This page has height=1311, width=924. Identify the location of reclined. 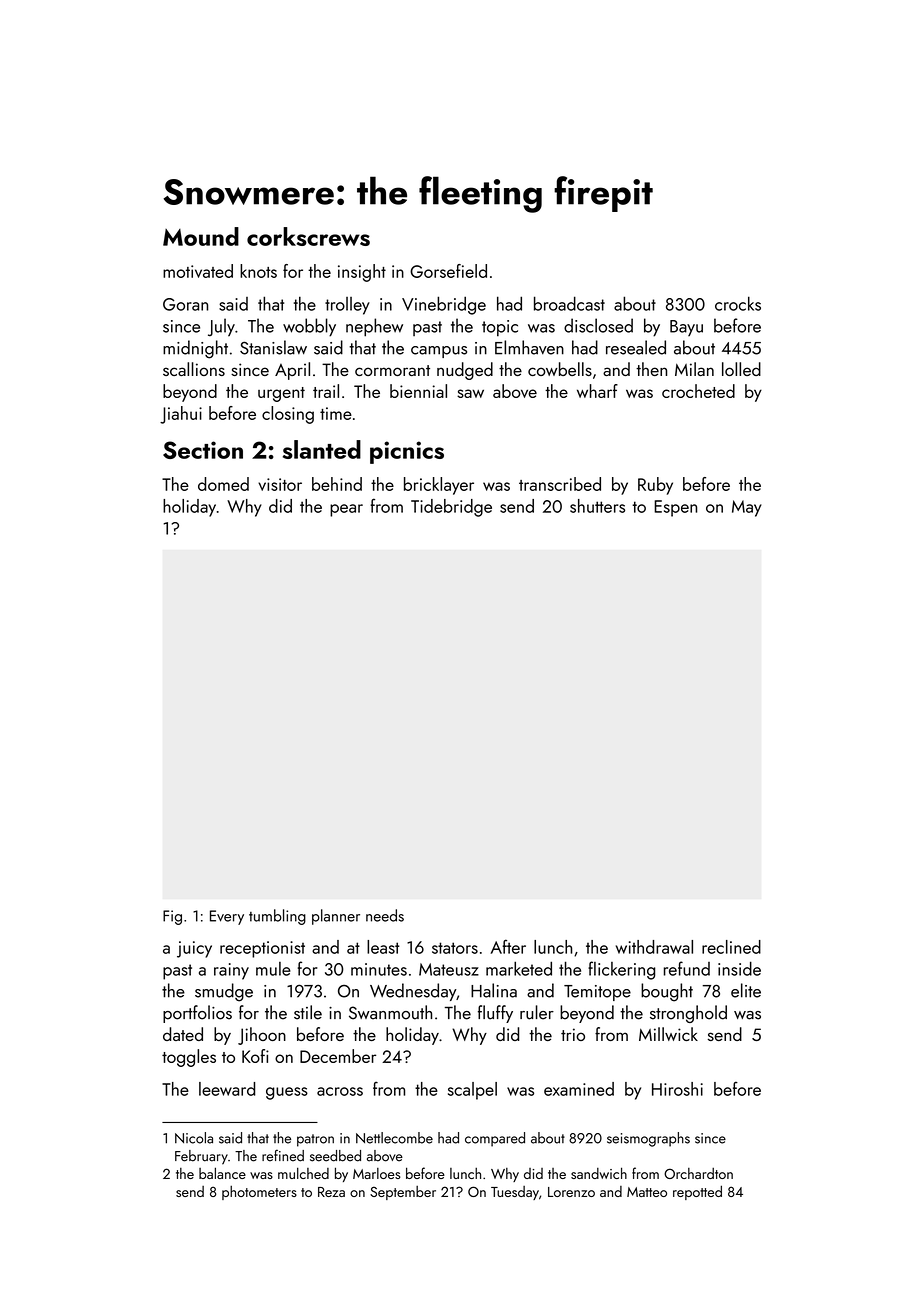
(731, 947).
